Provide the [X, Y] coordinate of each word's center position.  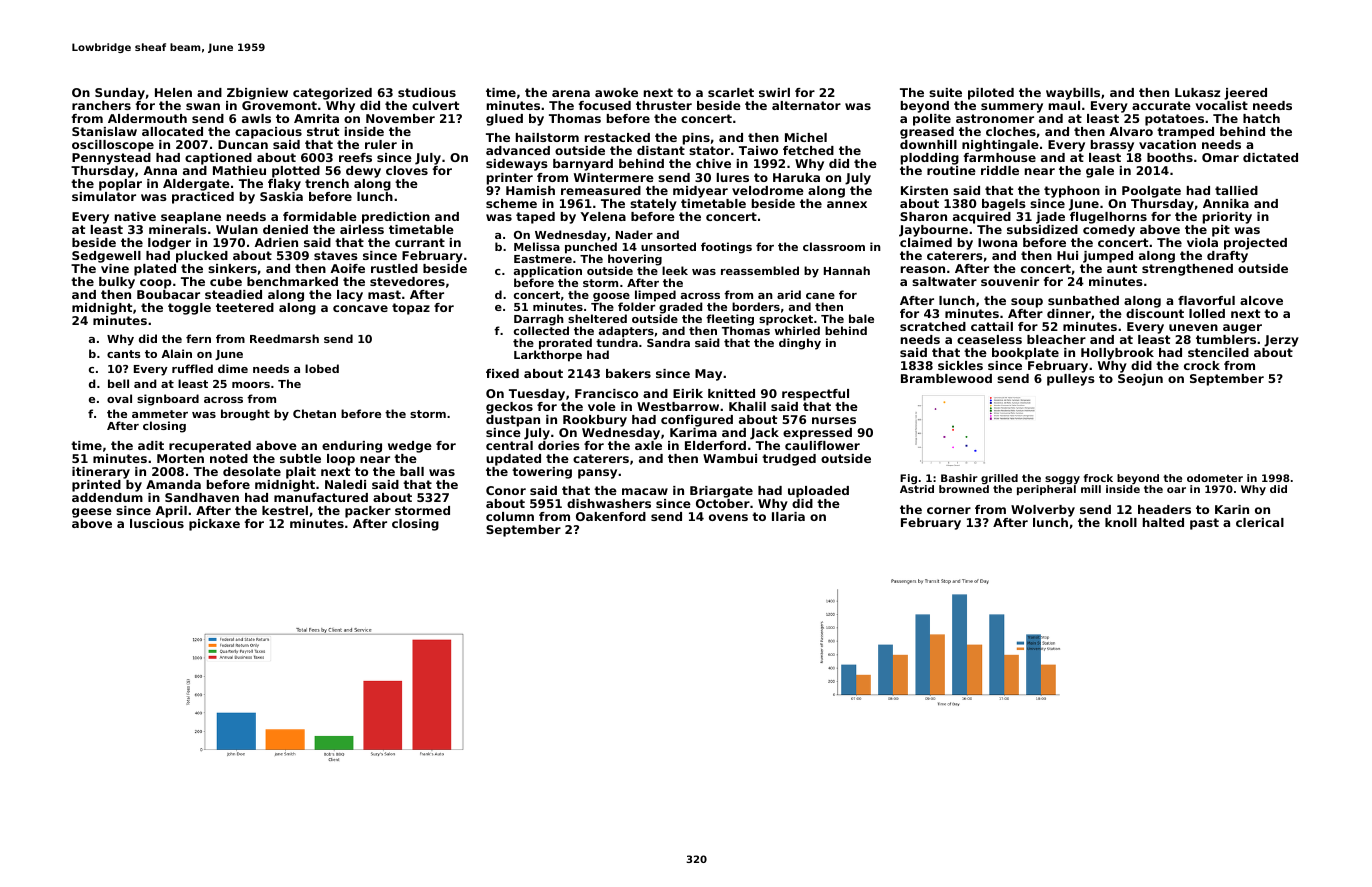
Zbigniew [257, 94]
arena [571, 93]
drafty [1227, 257]
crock [1202, 365]
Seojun [1140, 380]
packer [368, 512]
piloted [991, 94]
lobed [322, 368]
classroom [834, 246]
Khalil [747, 406]
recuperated [210, 447]
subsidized [1042, 229]
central [509, 445]
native [135, 216]
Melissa [537, 246]
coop [156, 284]
